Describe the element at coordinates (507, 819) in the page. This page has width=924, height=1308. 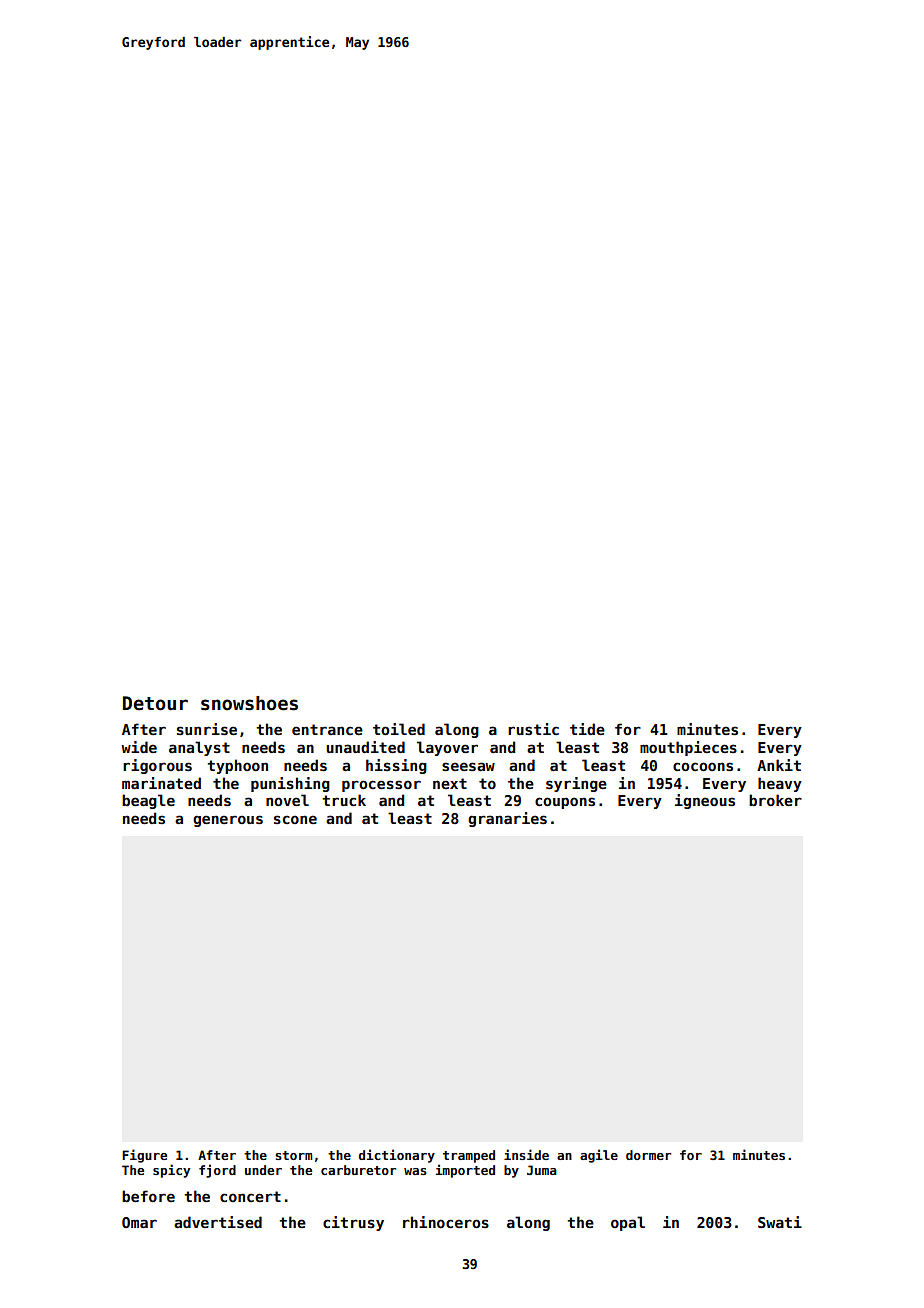
I see `granaries` at that location.
